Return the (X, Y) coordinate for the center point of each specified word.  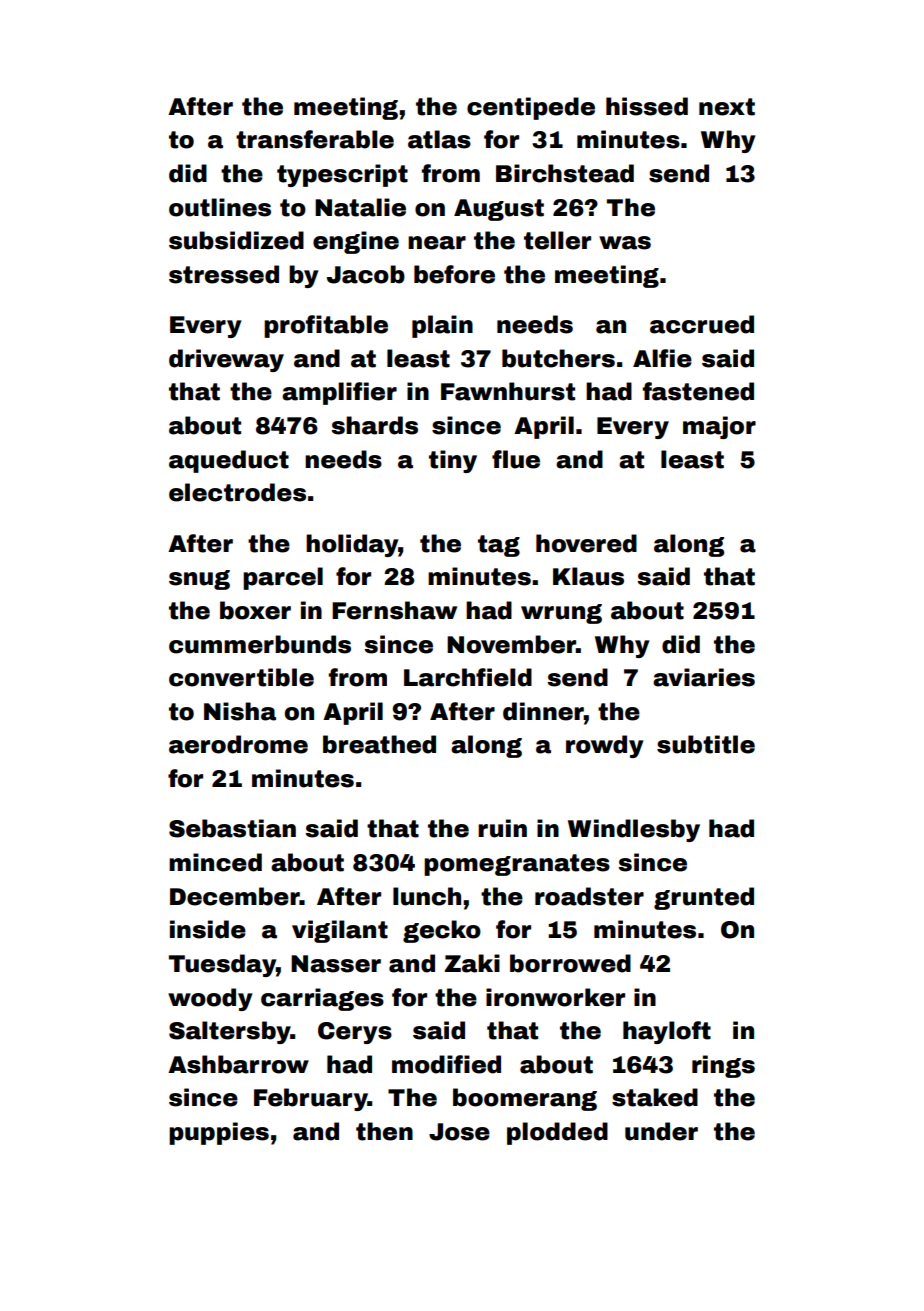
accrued (702, 324)
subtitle (706, 744)
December (235, 896)
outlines (220, 207)
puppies (219, 1133)
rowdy (604, 746)
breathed (379, 744)
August (499, 210)
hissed (647, 106)
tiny (453, 461)
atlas (439, 139)
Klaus (588, 576)
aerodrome (238, 744)
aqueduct (229, 461)
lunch (427, 896)
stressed (224, 274)
